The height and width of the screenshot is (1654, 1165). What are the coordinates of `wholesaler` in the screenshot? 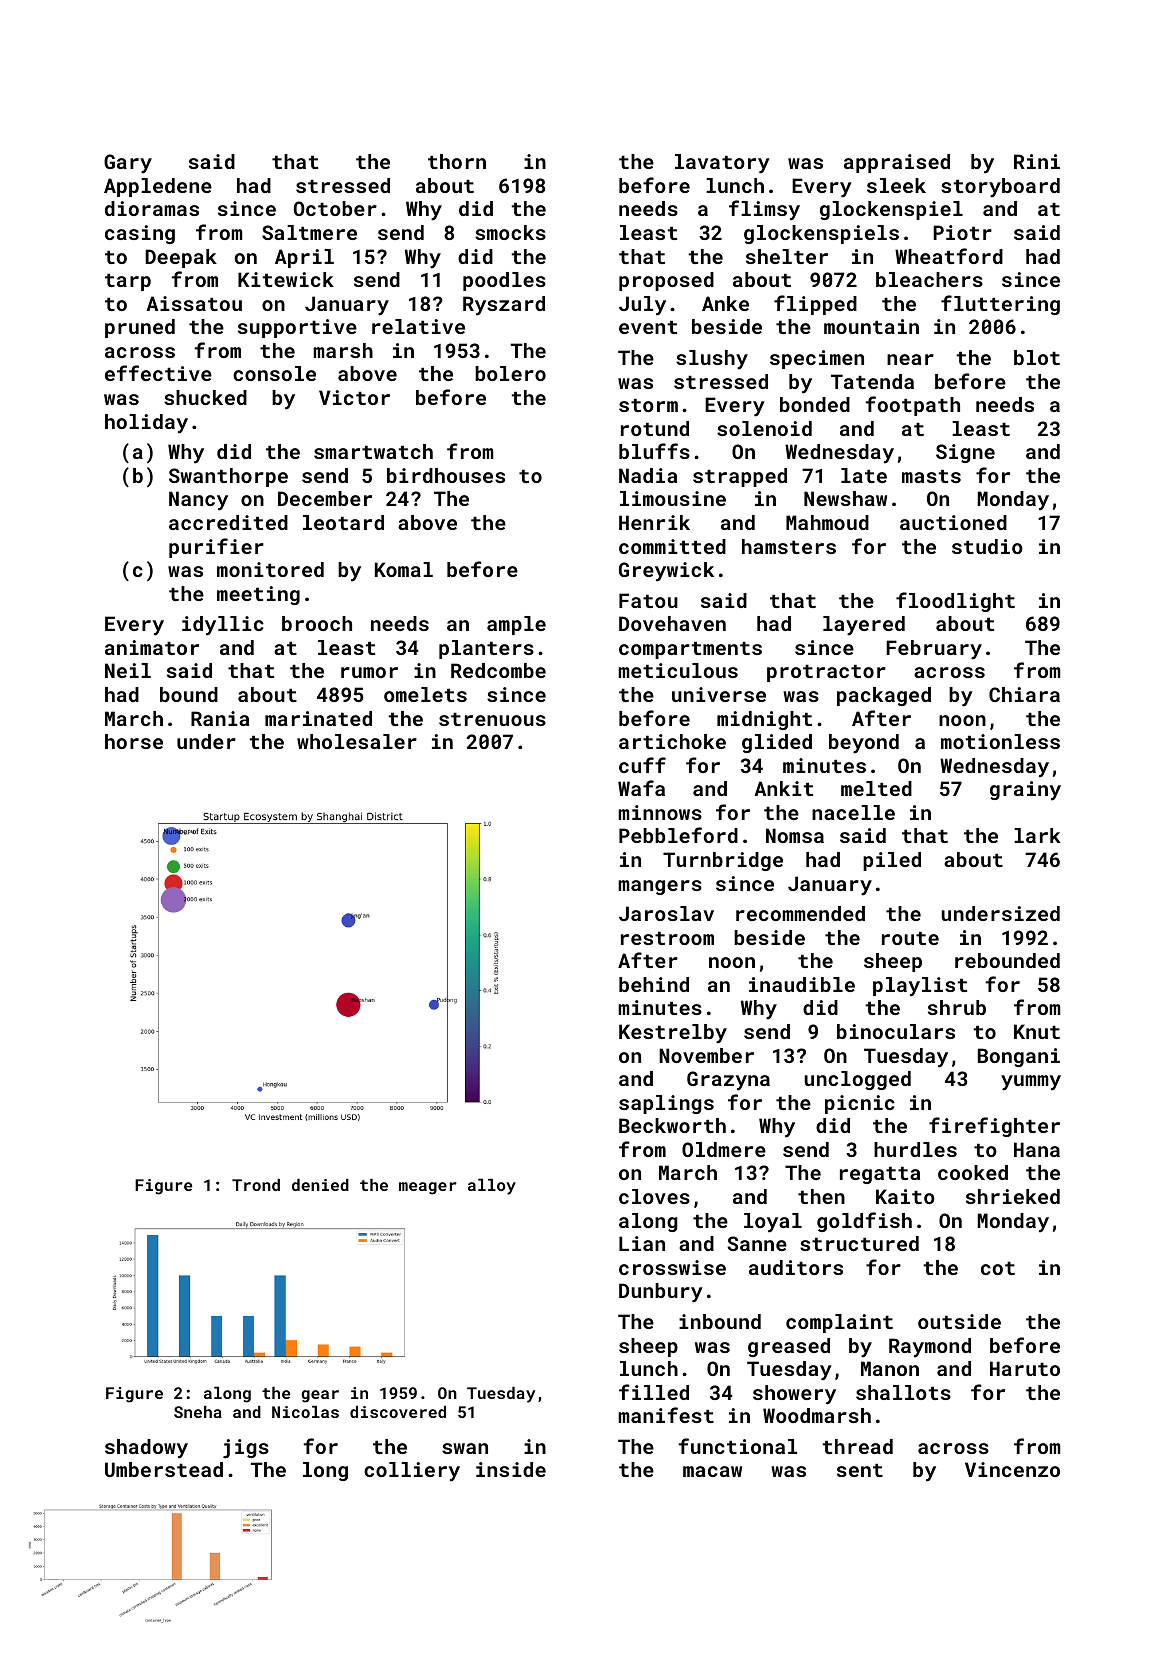 It's located at (357, 741).
